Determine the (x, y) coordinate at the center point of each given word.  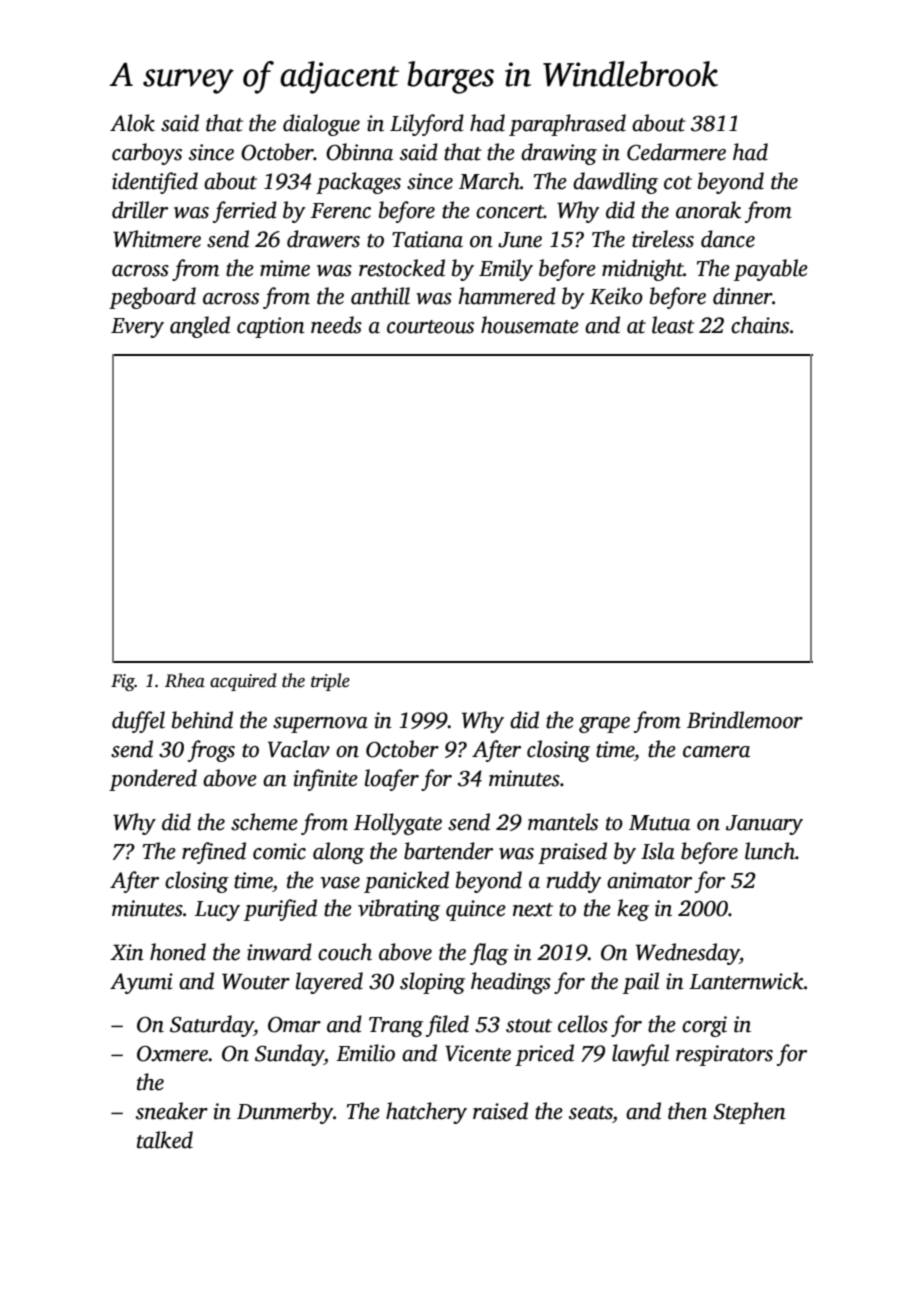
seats (591, 1113)
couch (345, 952)
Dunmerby (285, 1113)
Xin (127, 952)
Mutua (659, 823)
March (489, 181)
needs (336, 325)
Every (137, 328)
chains (760, 325)
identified (155, 183)
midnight (643, 270)
